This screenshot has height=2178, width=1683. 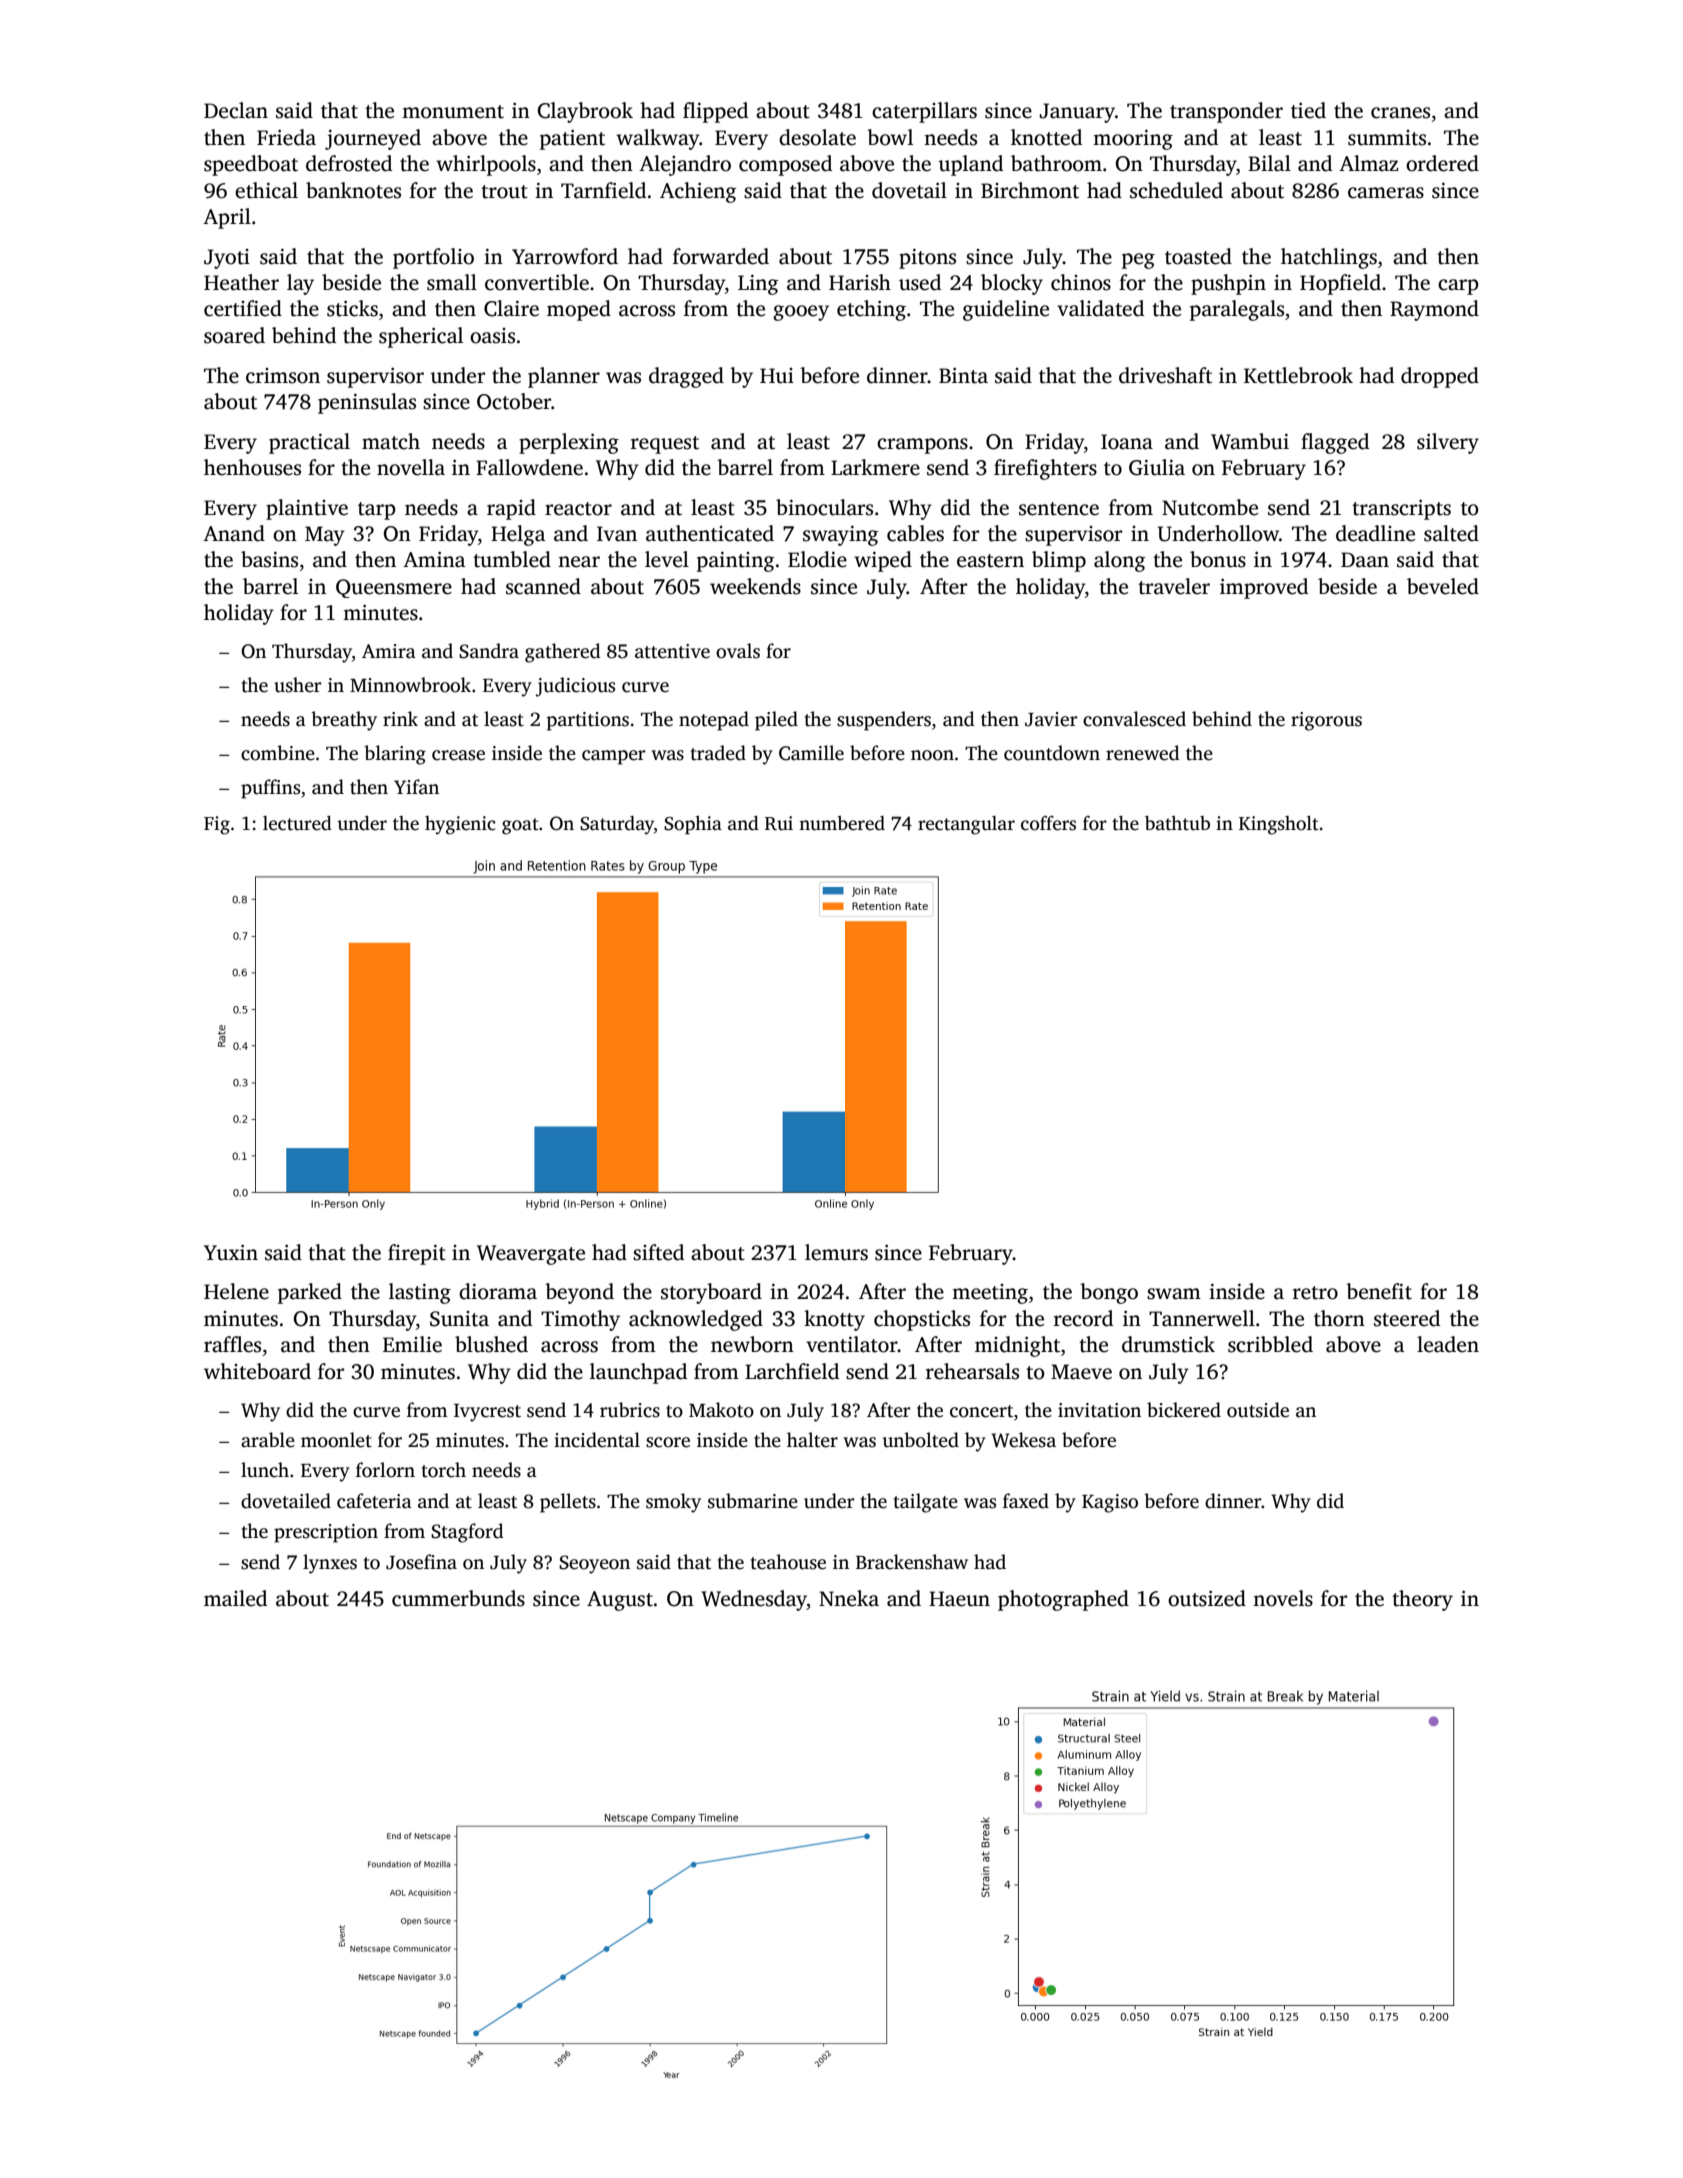 What do you see at coordinates (268, 1440) in the screenshot?
I see `arable` at bounding box center [268, 1440].
